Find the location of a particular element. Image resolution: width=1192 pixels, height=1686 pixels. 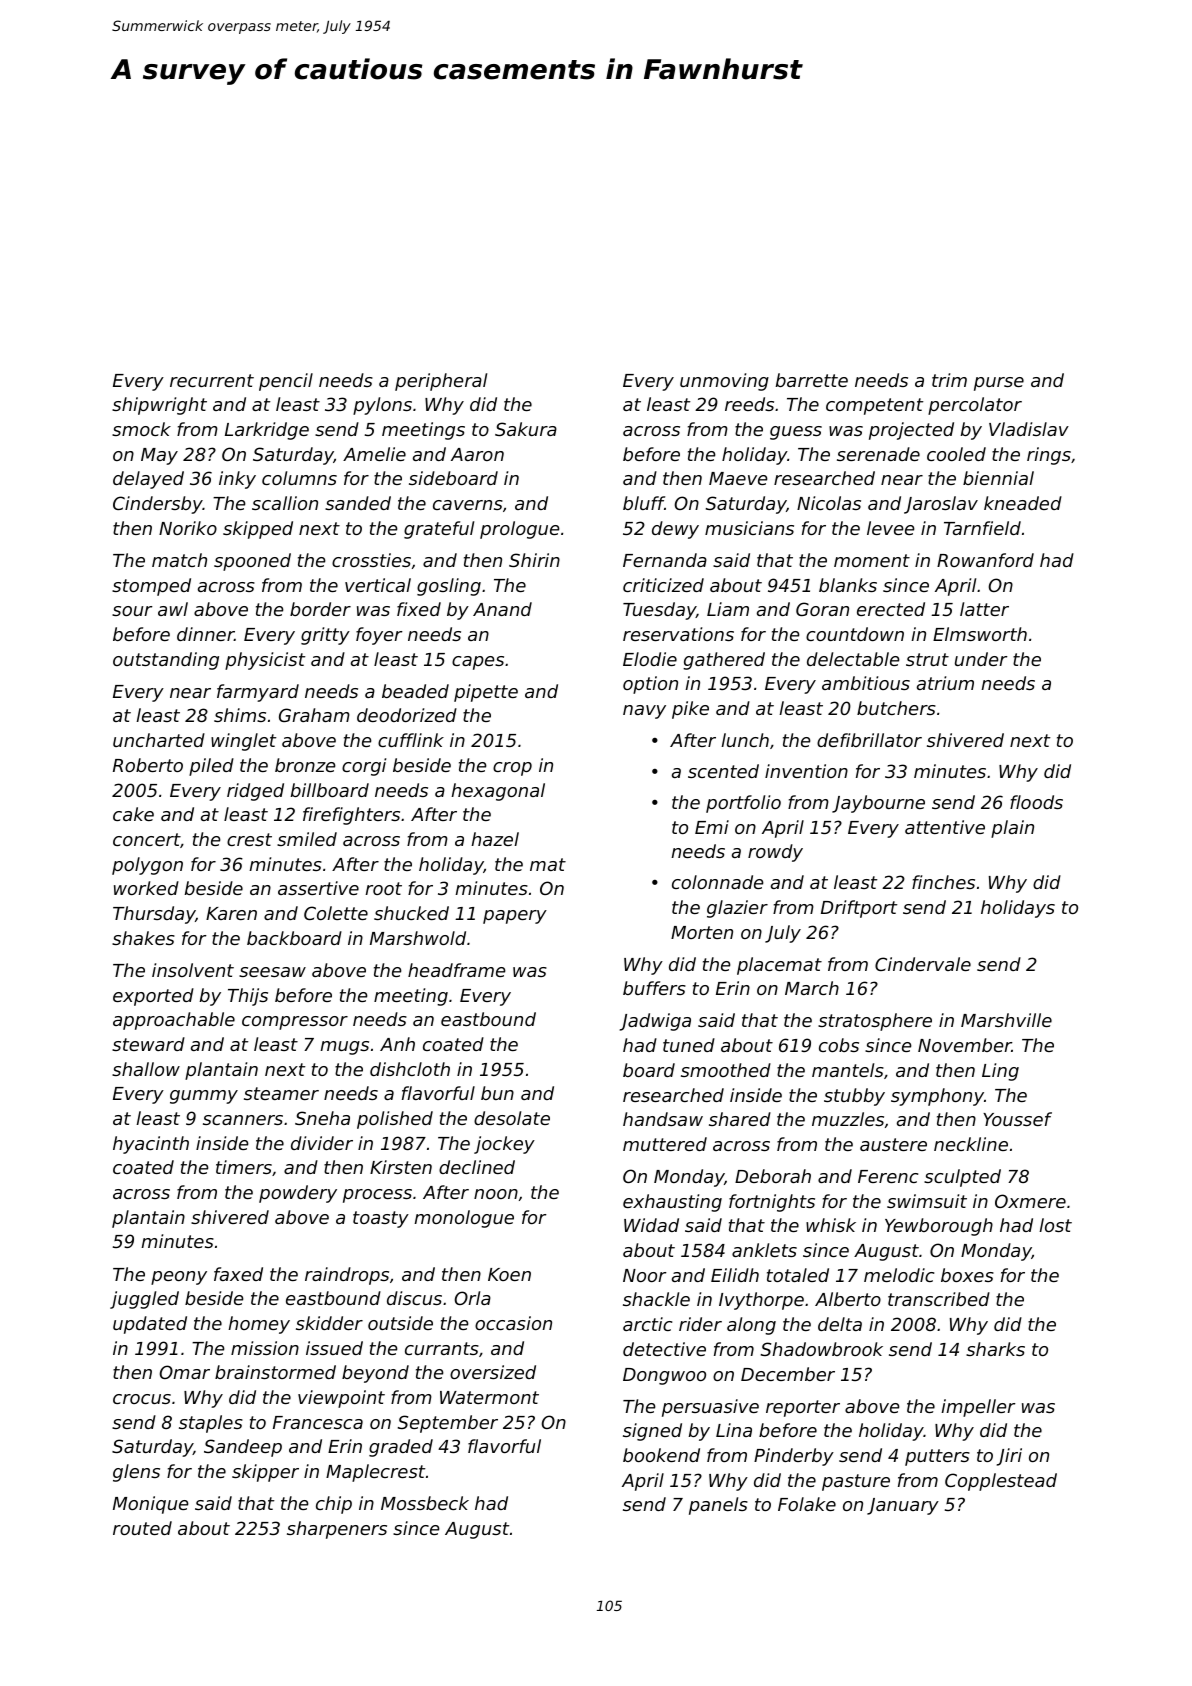

January is located at coordinates (903, 1506).
